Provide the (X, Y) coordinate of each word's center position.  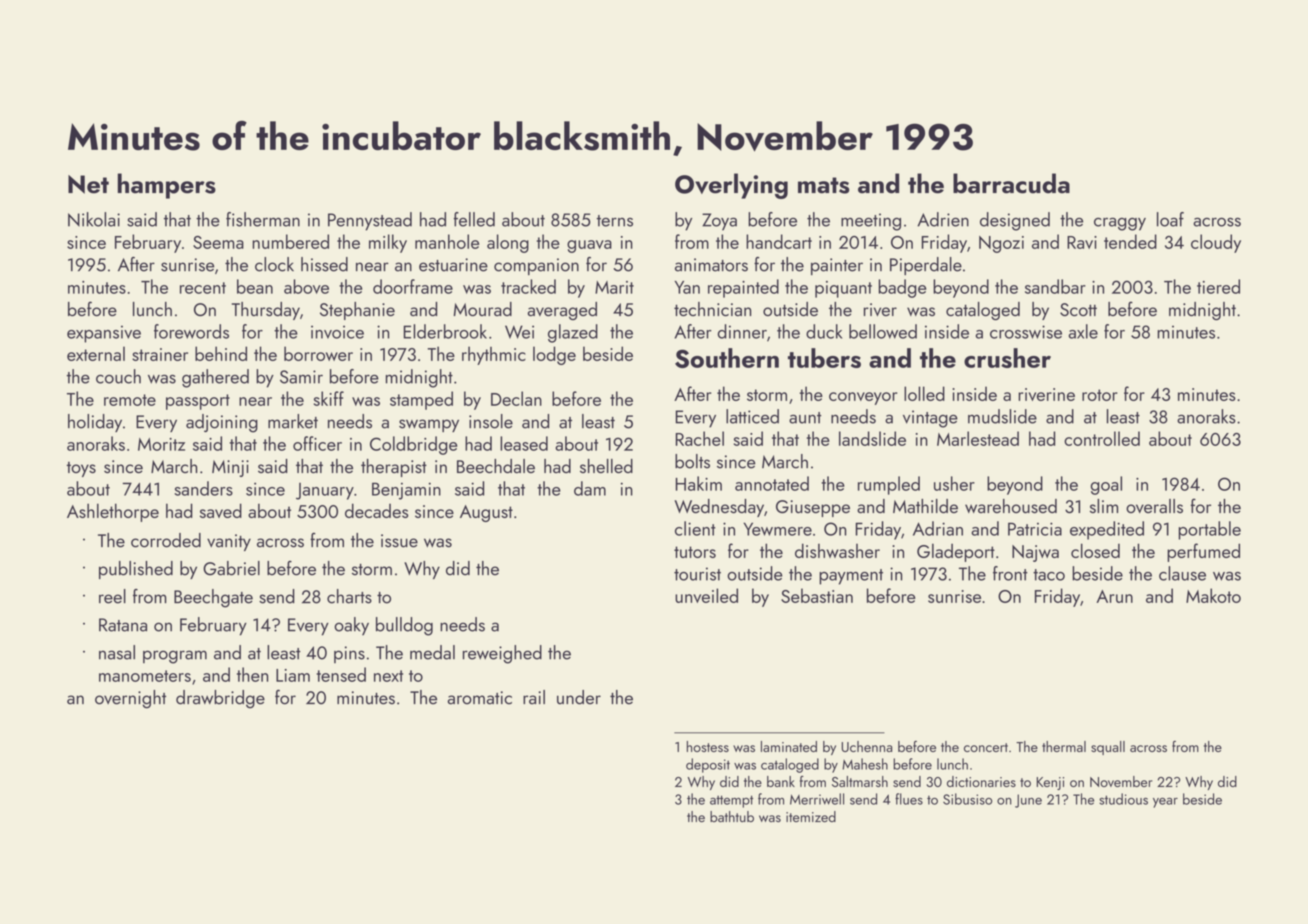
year (1165, 802)
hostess (708, 746)
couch (118, 376)
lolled (924, 393)
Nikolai (94, 219)
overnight (130, 699)
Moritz (161, 444)
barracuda (1011, 183)
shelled (606, 466)
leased (524, 443)
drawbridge (220, 699)
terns (615, 221)
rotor (1100, 395)
